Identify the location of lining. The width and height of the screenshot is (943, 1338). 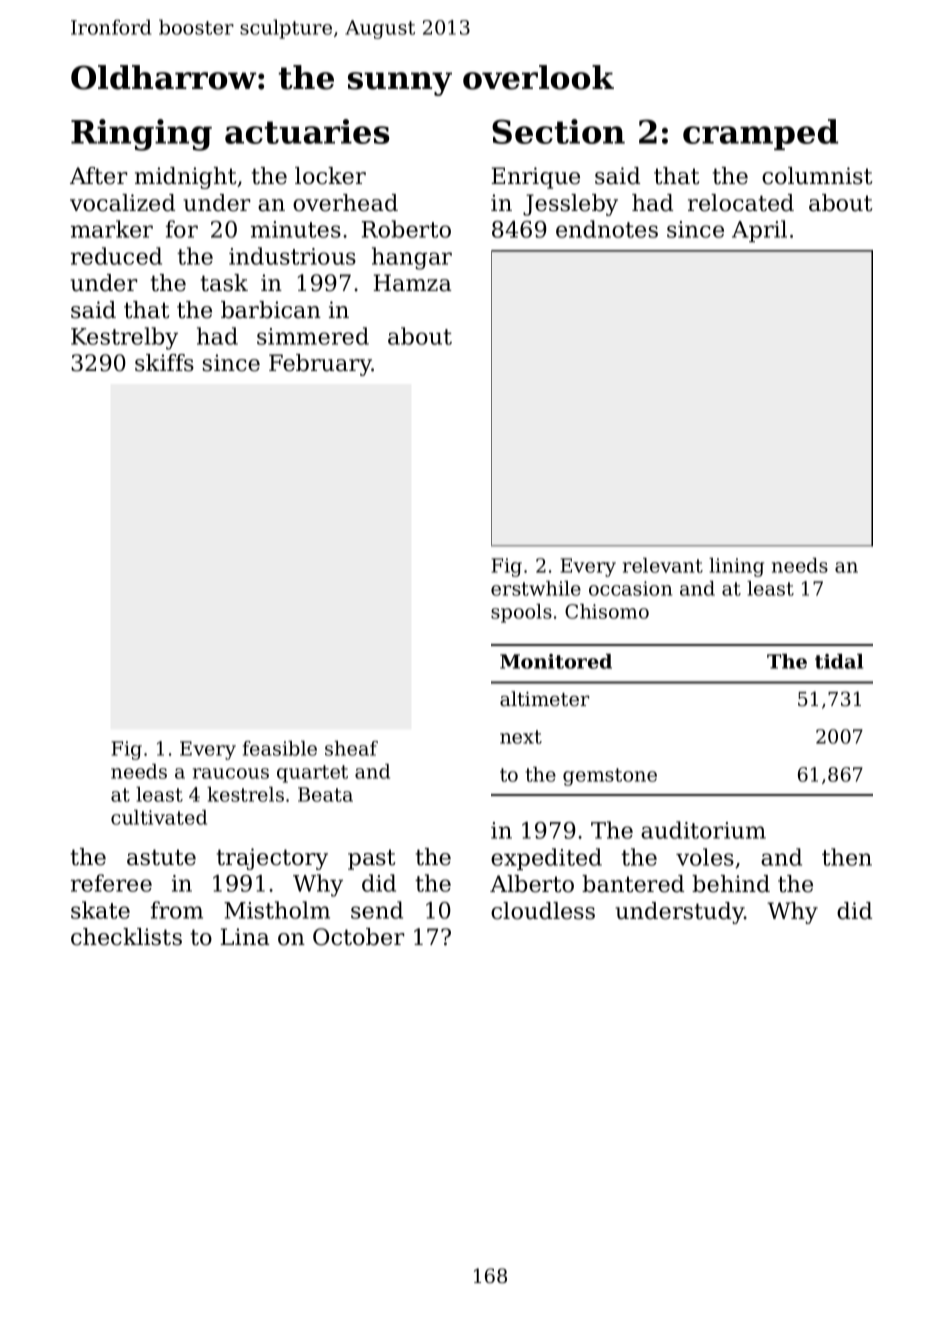
(736, 567).
